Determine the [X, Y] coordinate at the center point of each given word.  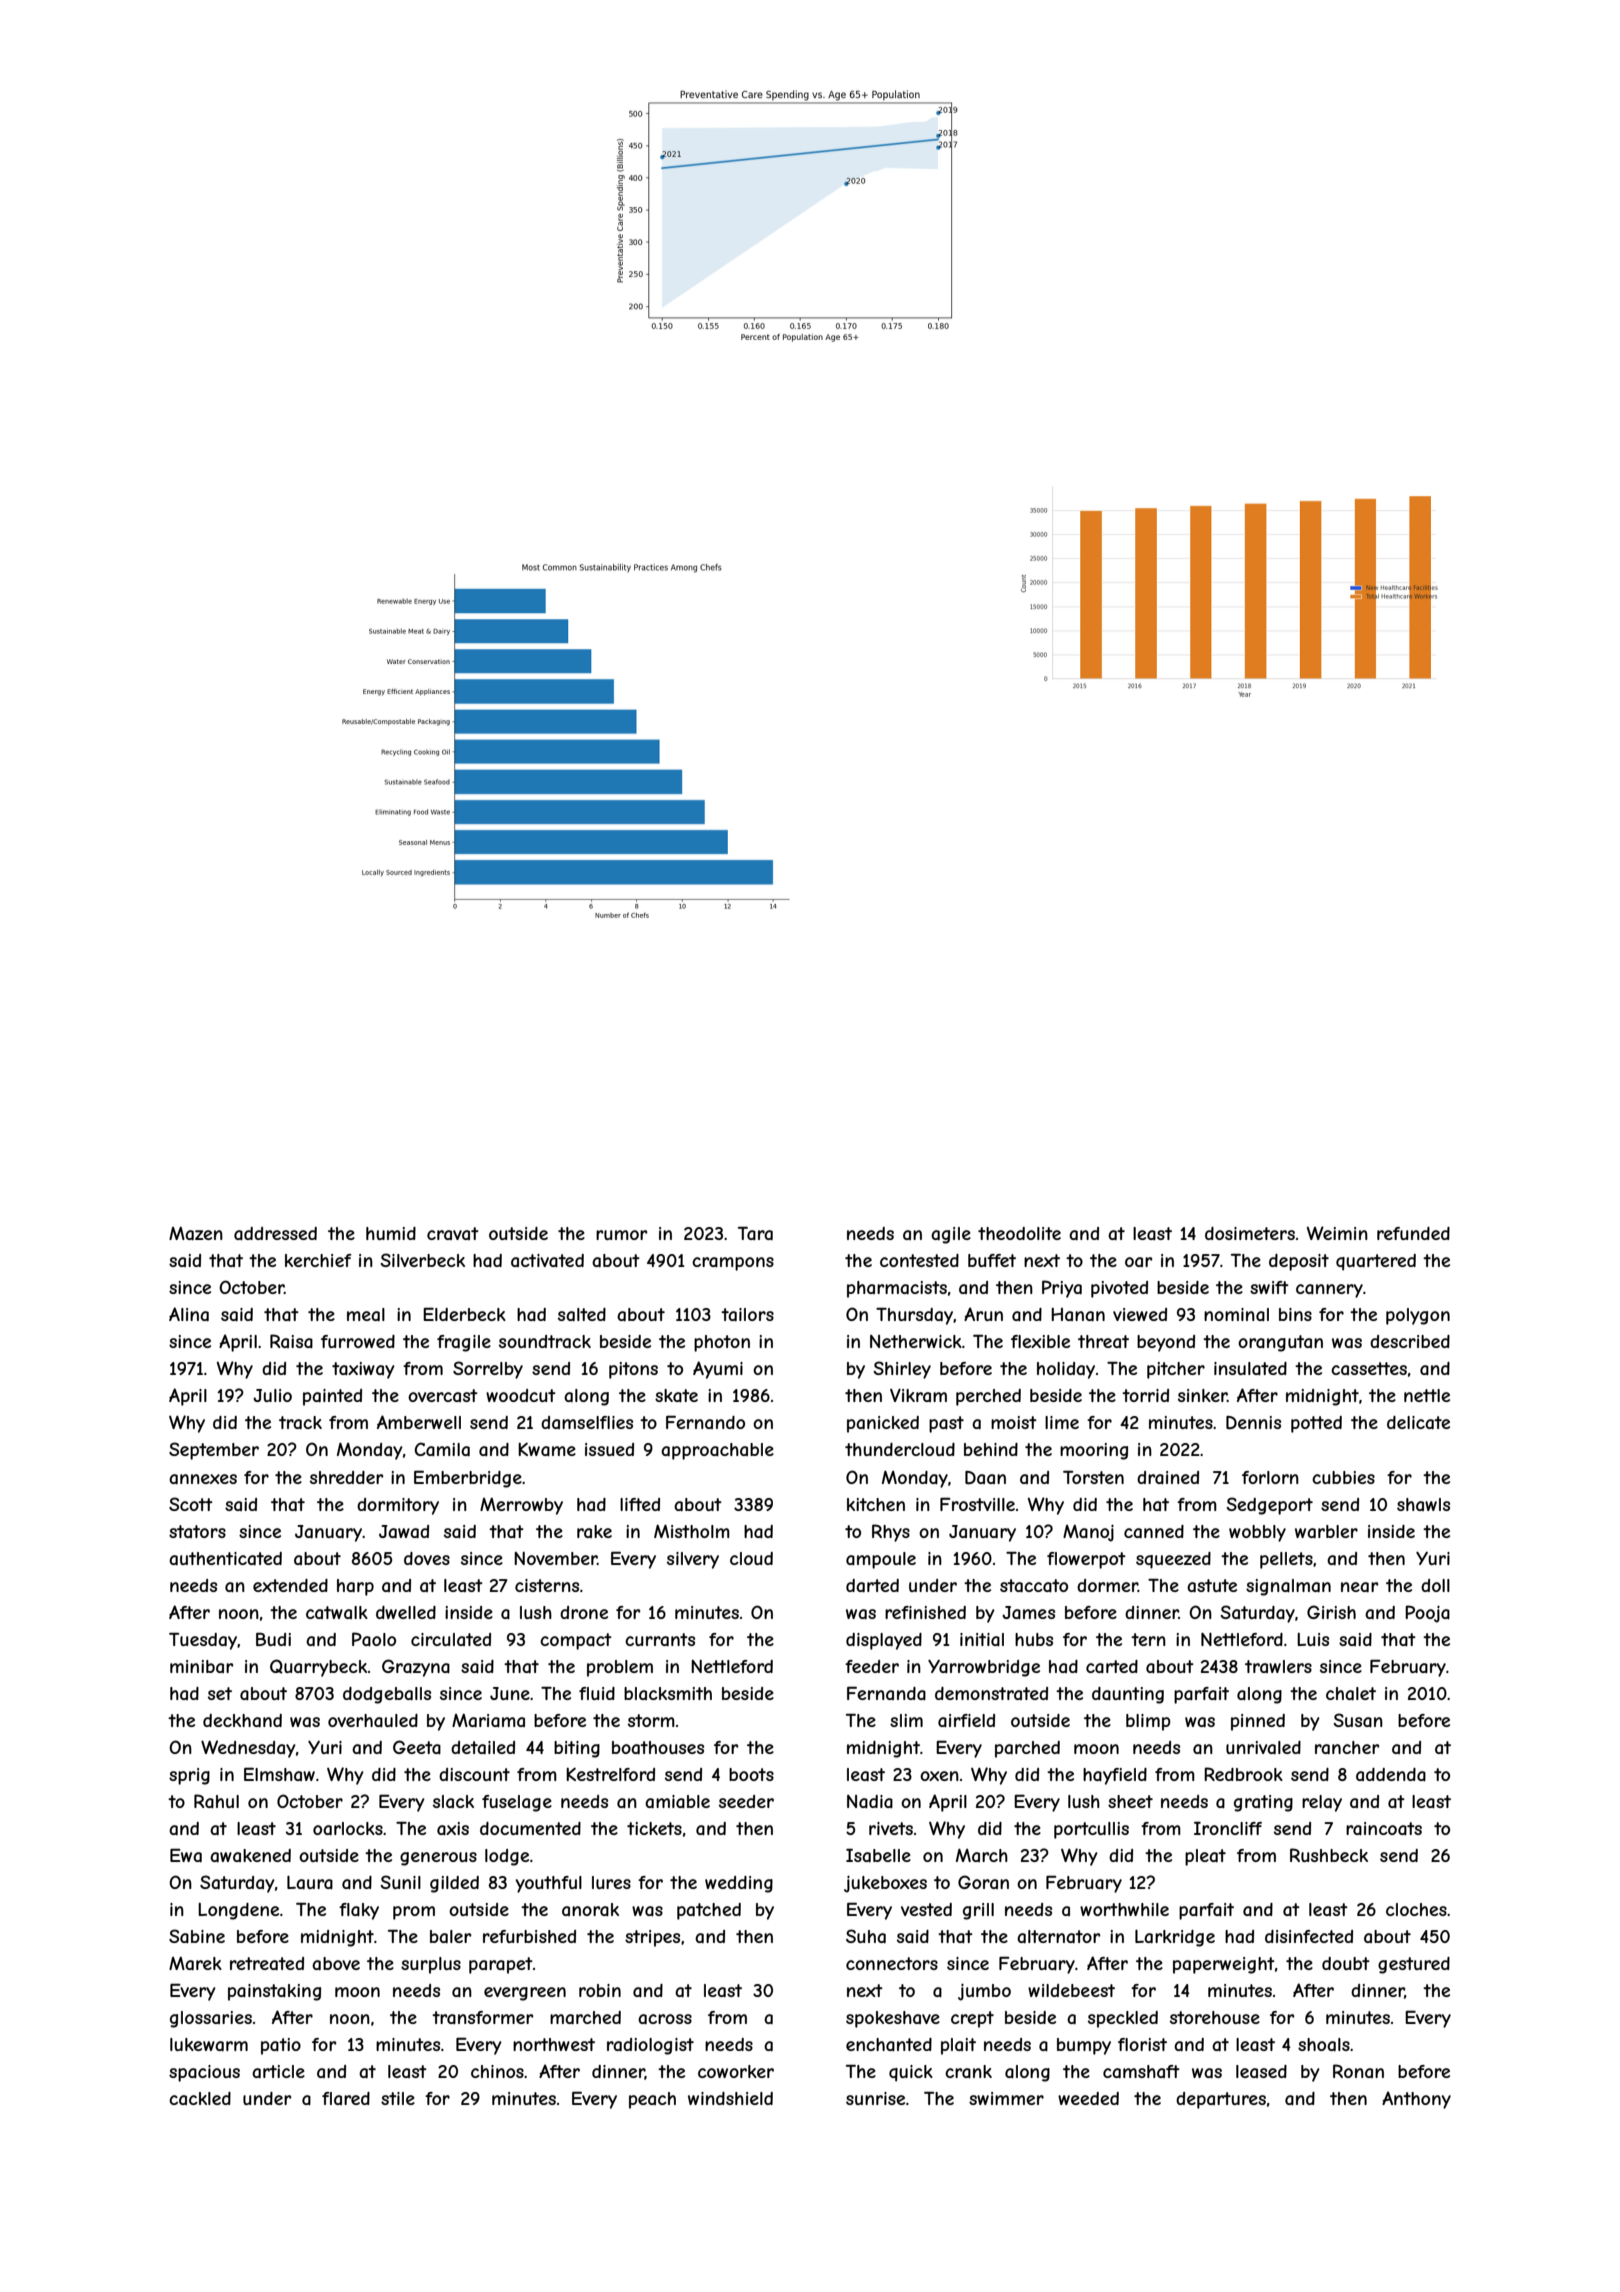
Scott [191, 1504]
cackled [200, 2098]
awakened [250, 1855]
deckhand [242, 1720]
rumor [622, 1235]
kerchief [318, 1260]
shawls [1423, 1504]
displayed [884, 1641]
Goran [983, 1882]
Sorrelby [488, 1370]
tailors [747, 1314]
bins [1295, 1314]
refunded [1413, 1233]
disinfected [1309, 1936]
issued [609, 1449]
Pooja [1427, 1614]
